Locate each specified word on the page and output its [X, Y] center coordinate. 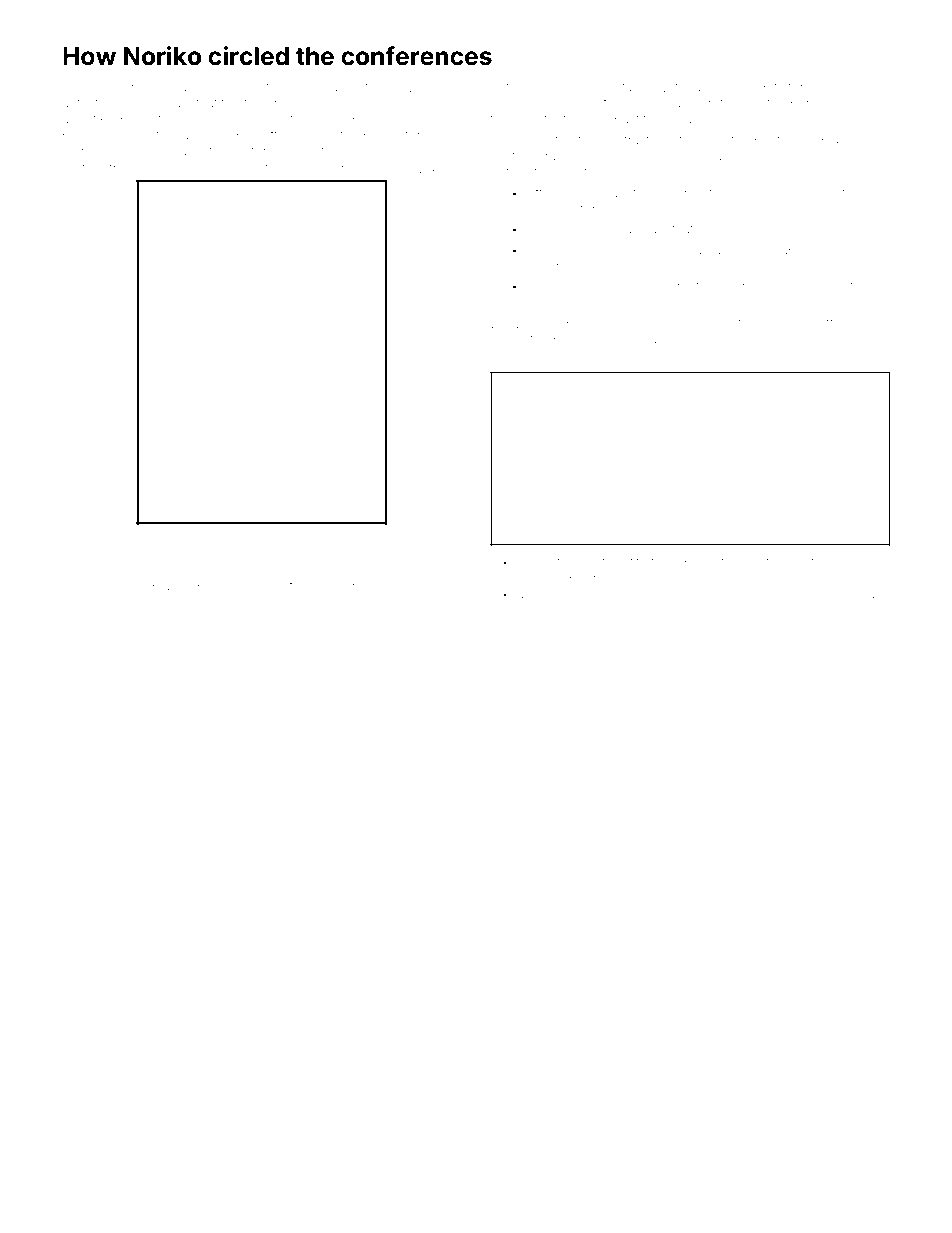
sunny [439, 121]
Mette [764, 562]
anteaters [90, 103]
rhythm [83, 169]
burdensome [592, 339]
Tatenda [515, 87]
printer [773, 142]
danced [155, 550]
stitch [729, 358]
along [534, 596]
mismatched [554, 562]
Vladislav [243, 586]
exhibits [760, 87]
